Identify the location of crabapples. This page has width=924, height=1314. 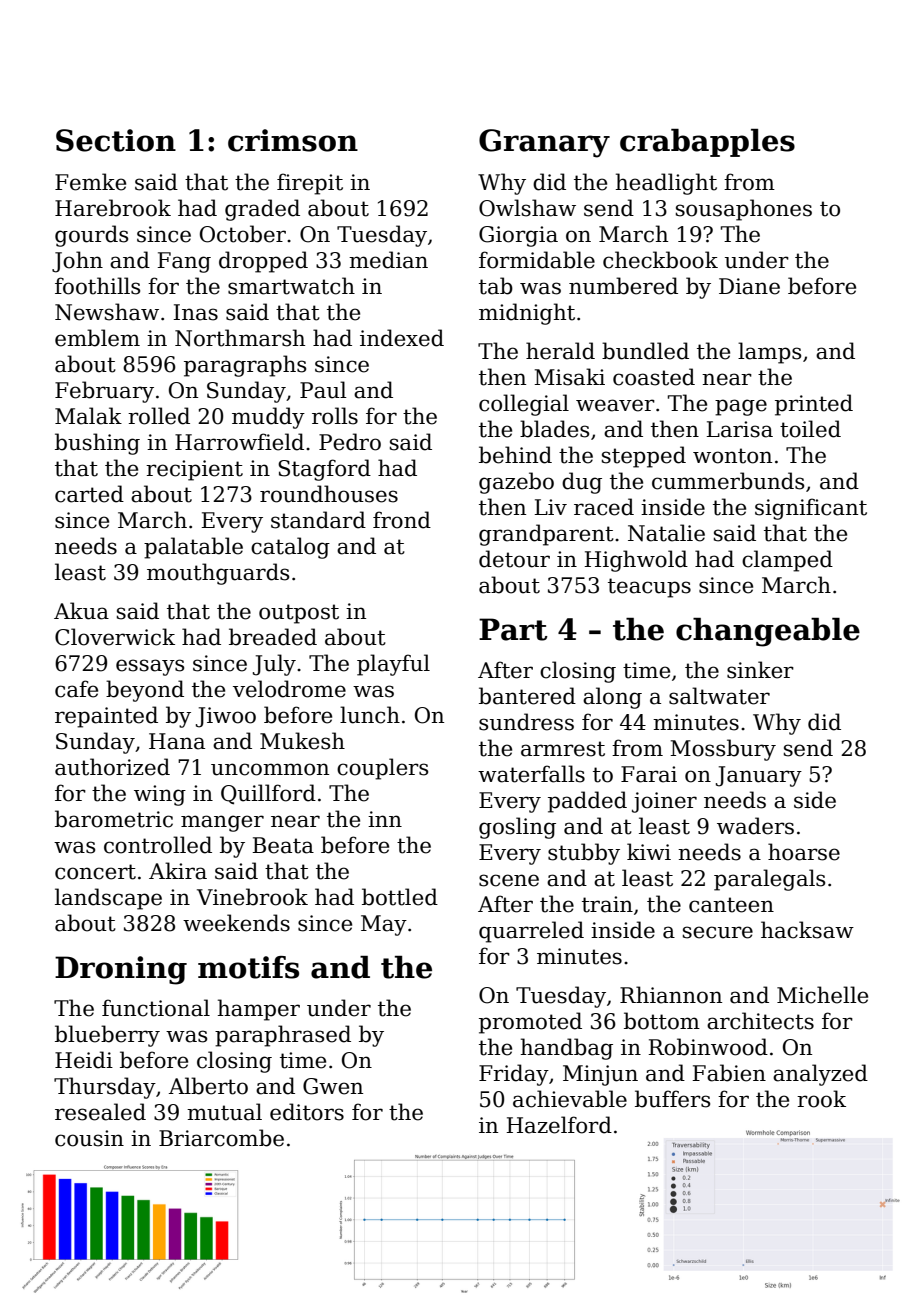
(707, 143).
